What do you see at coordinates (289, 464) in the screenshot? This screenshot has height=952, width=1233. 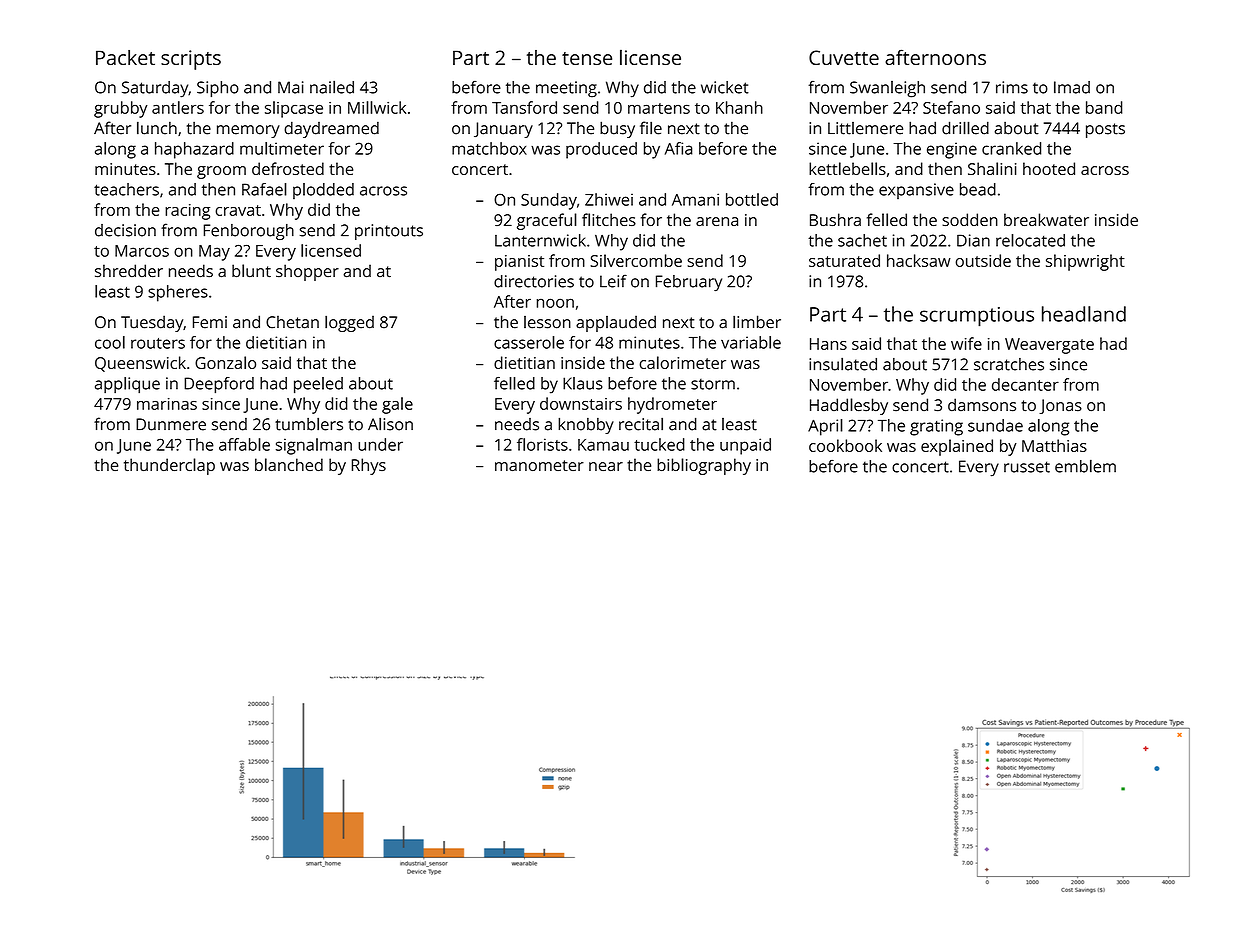 I see `blanched` at bounding box center [289, 464].
